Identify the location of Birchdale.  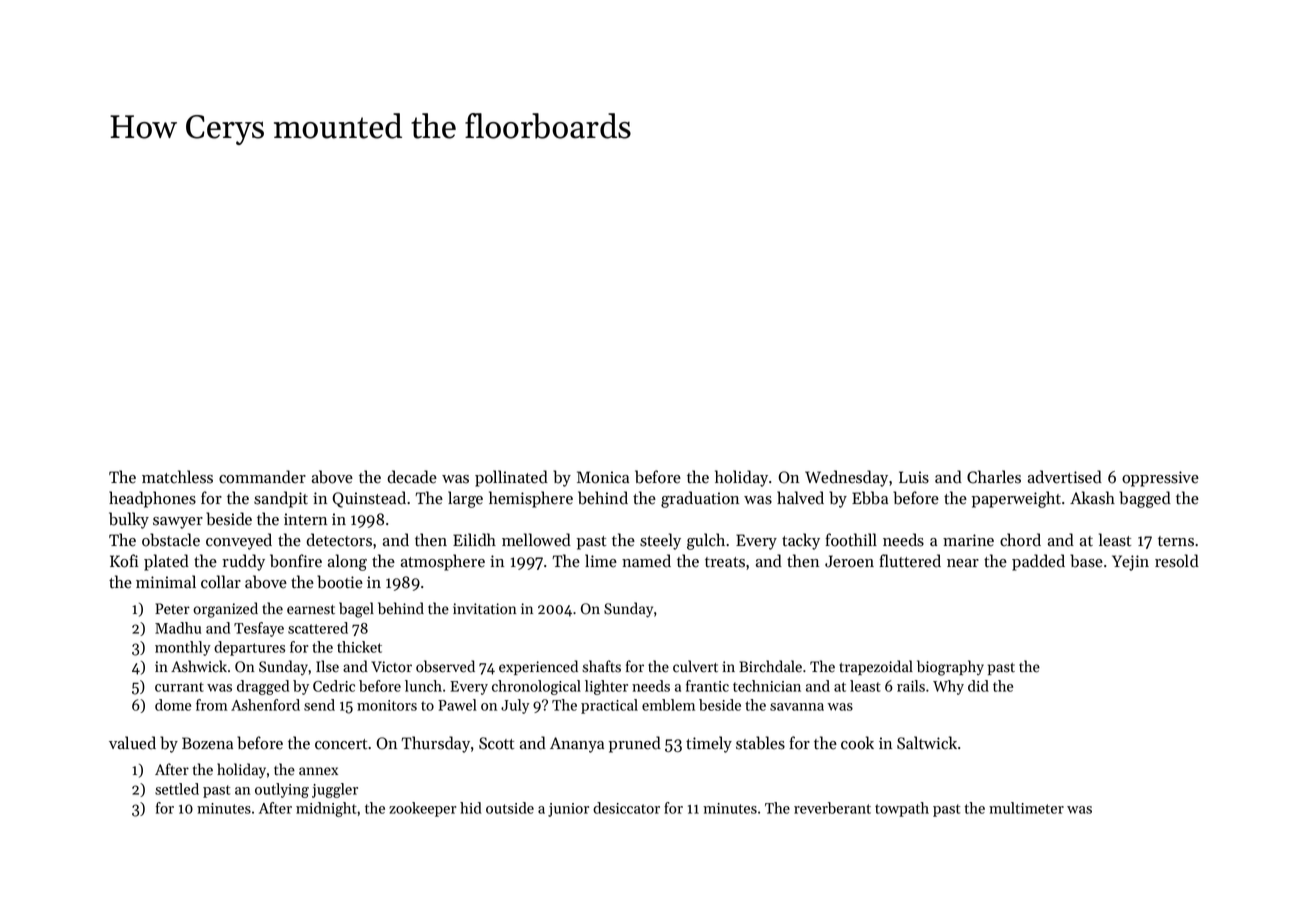
(770, 666).
